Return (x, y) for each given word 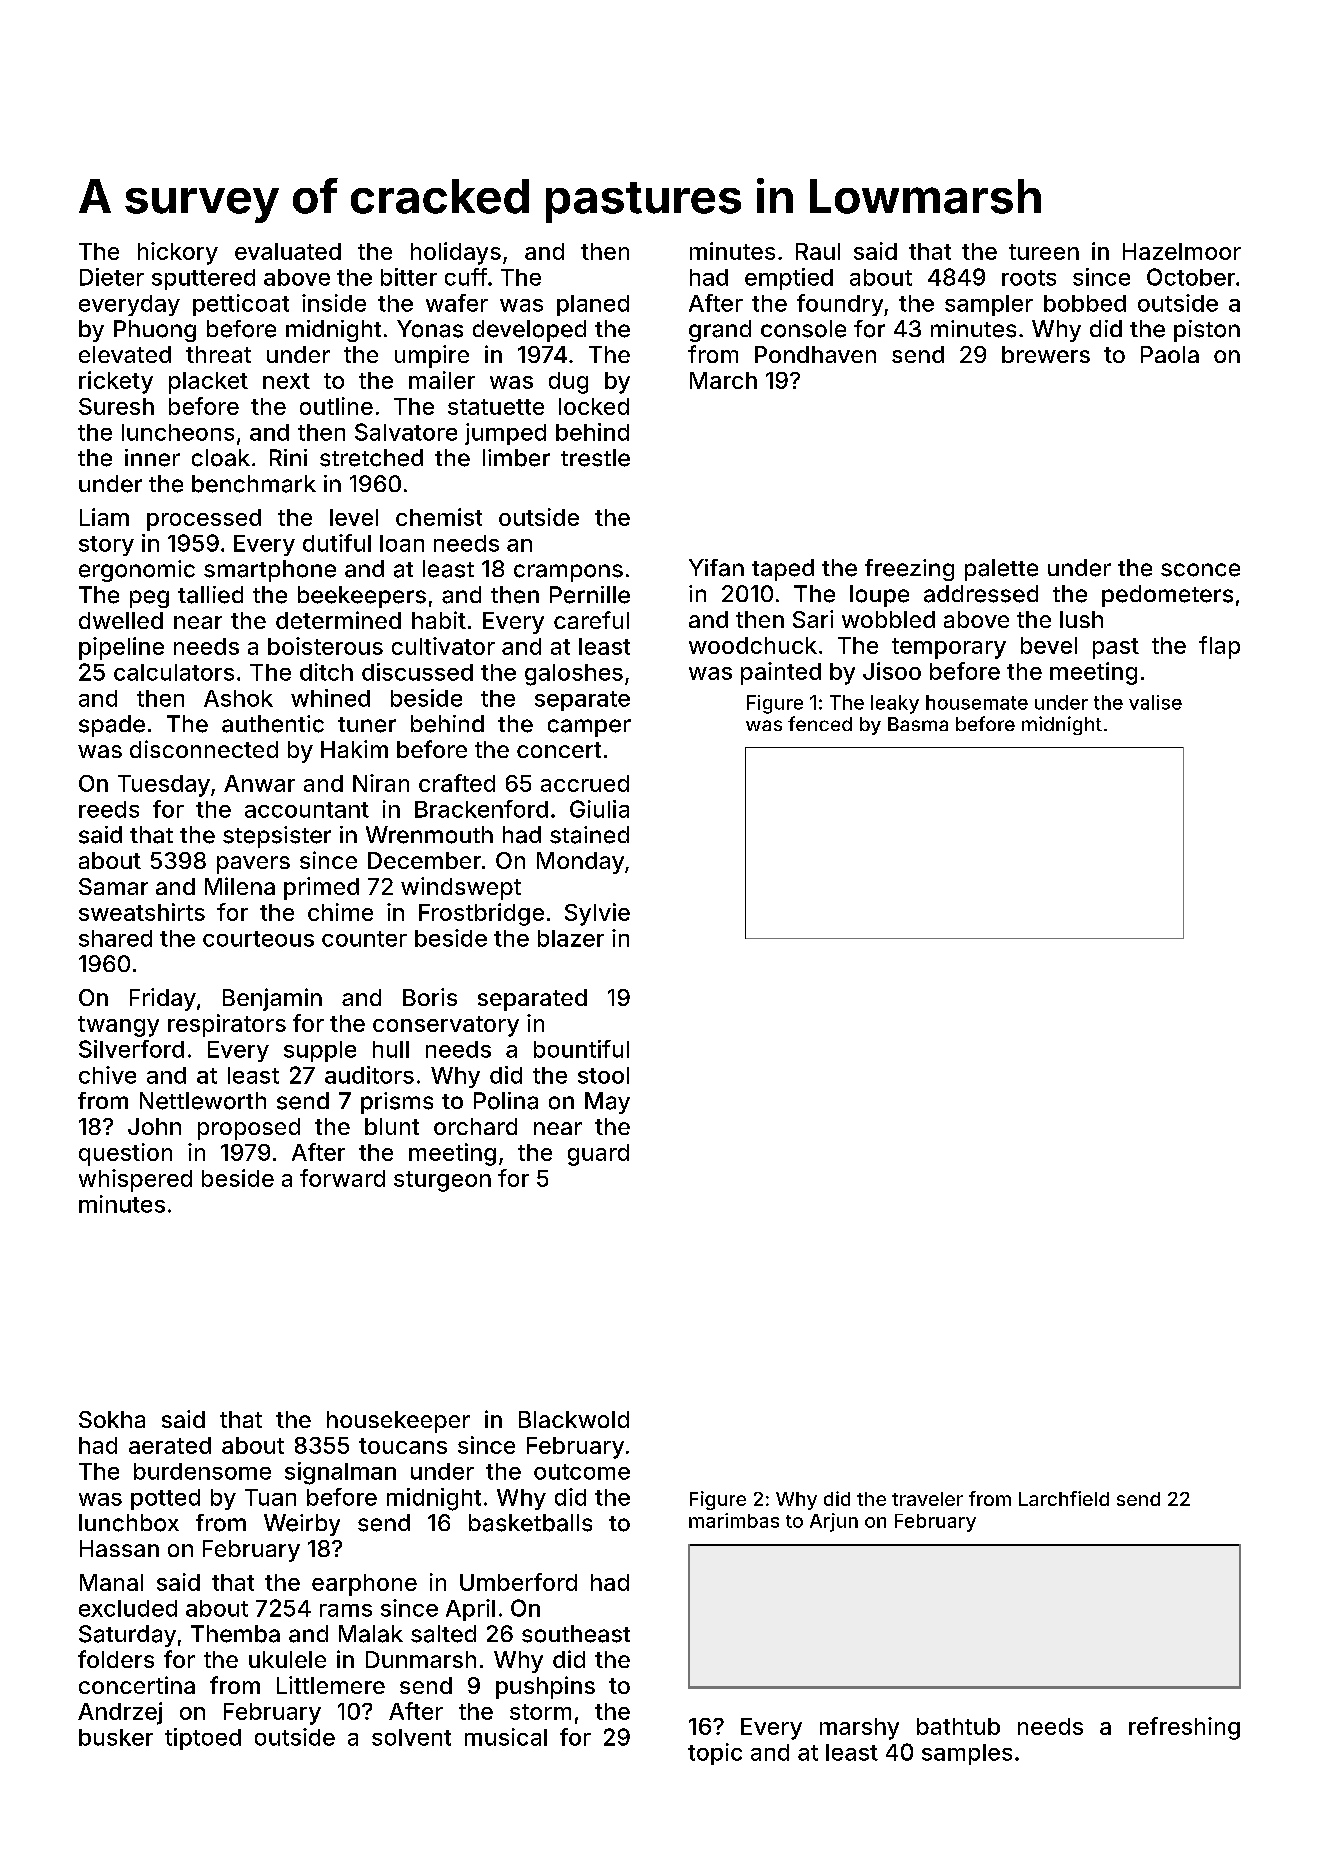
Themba (235, 1634)
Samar (113, 886)
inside (334, 303)
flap (1219, 647)
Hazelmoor (1182, 251)
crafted (457, 783)
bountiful (581, 1049)
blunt (392, 1126)
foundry (840, 305)
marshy (859, 1729)
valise (1155, 702)
